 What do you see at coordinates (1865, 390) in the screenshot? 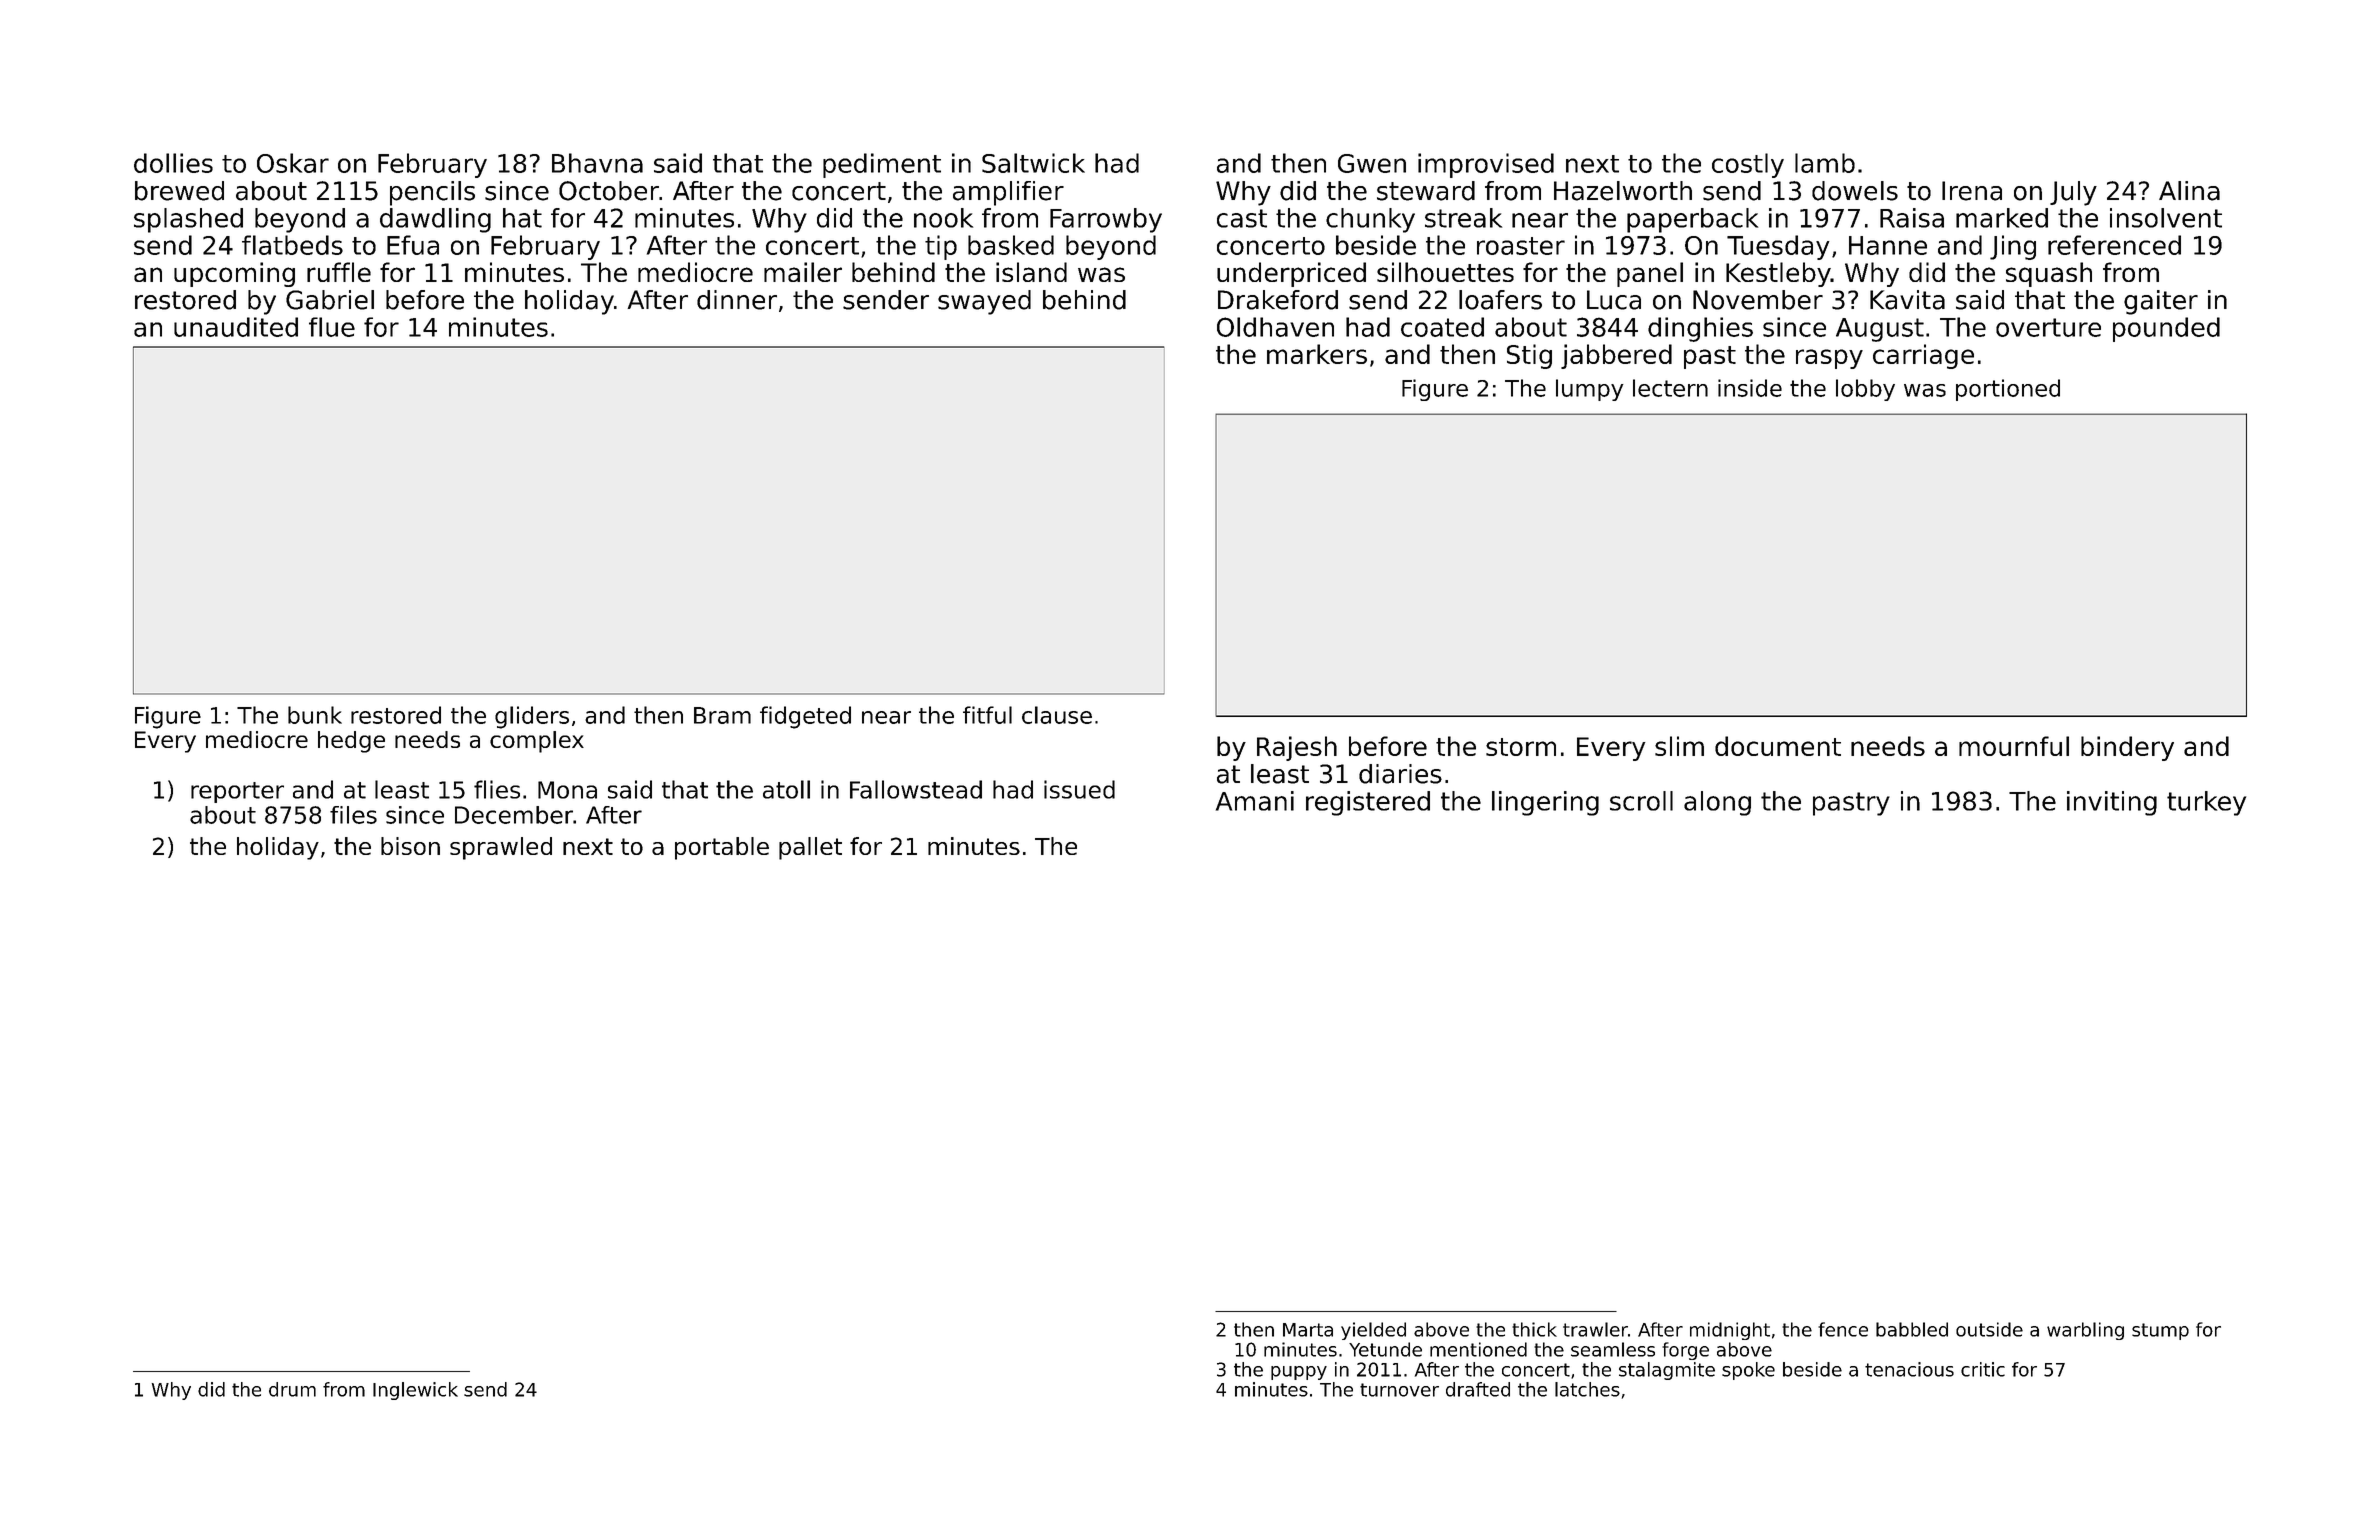
I see `lobby` at bounding box center [1865, 390].
